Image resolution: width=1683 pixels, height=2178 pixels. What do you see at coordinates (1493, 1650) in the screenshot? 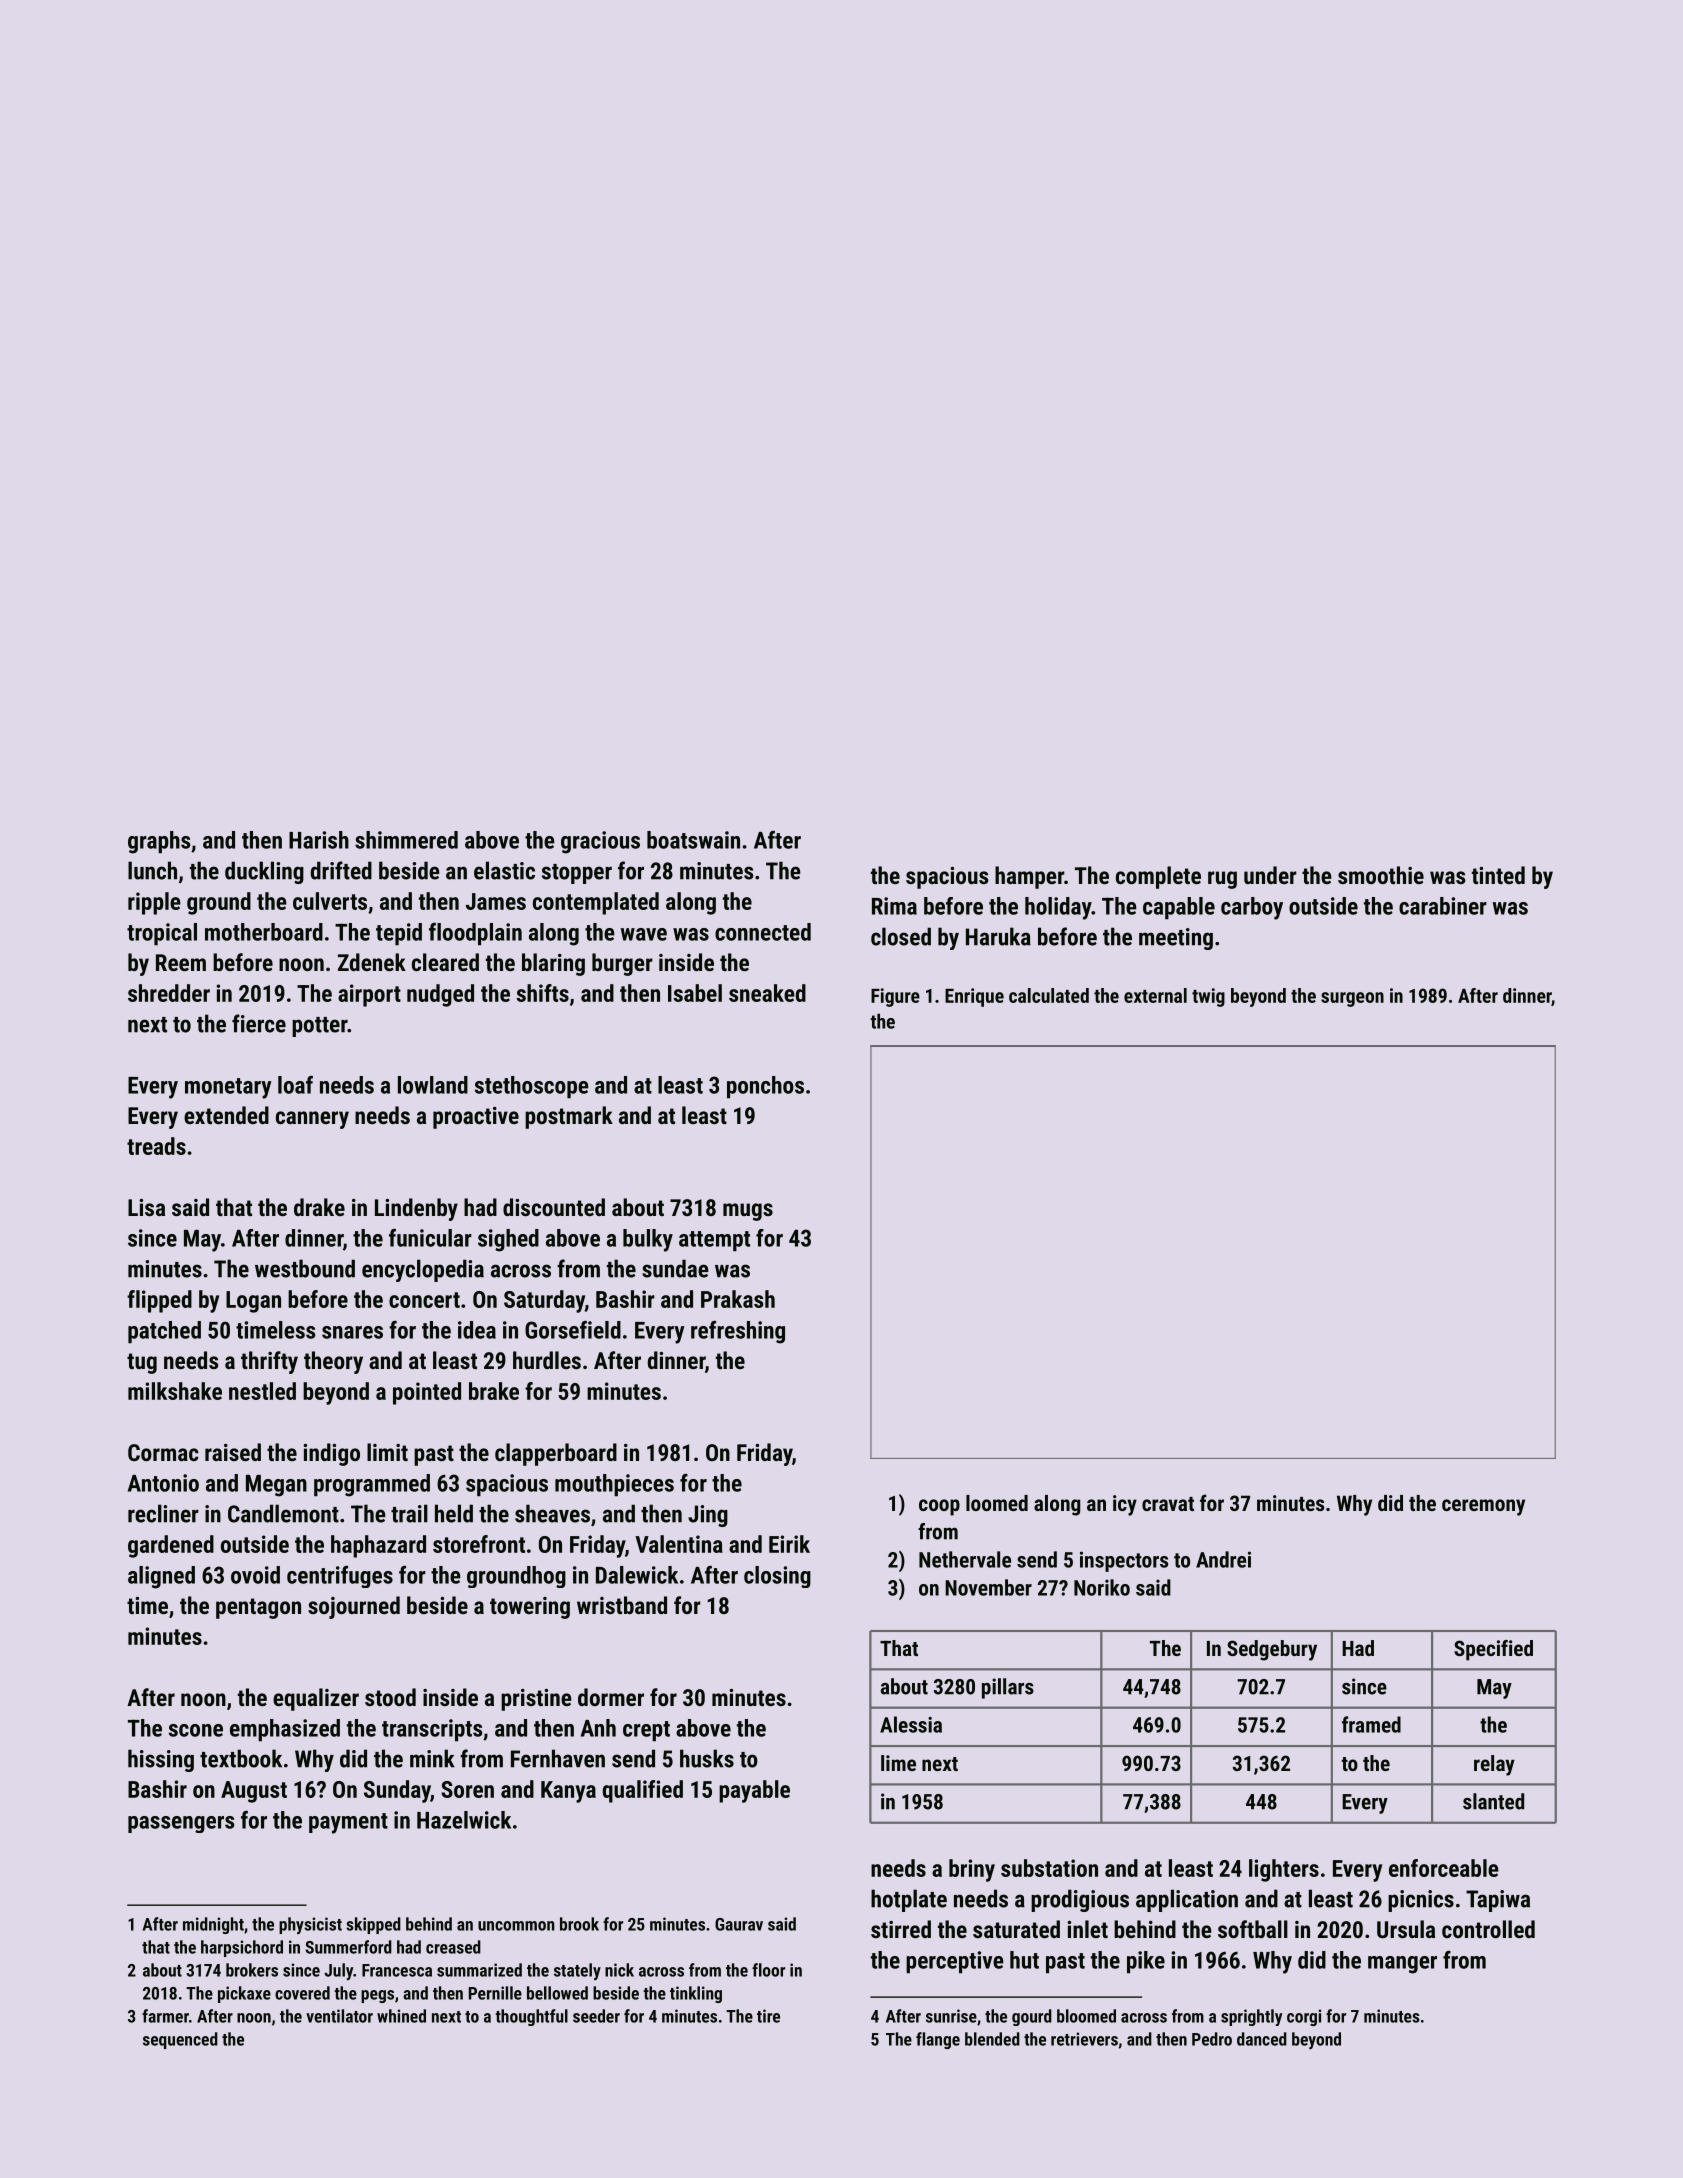
I see `Specified` at bounding box center [1493, 1650].
